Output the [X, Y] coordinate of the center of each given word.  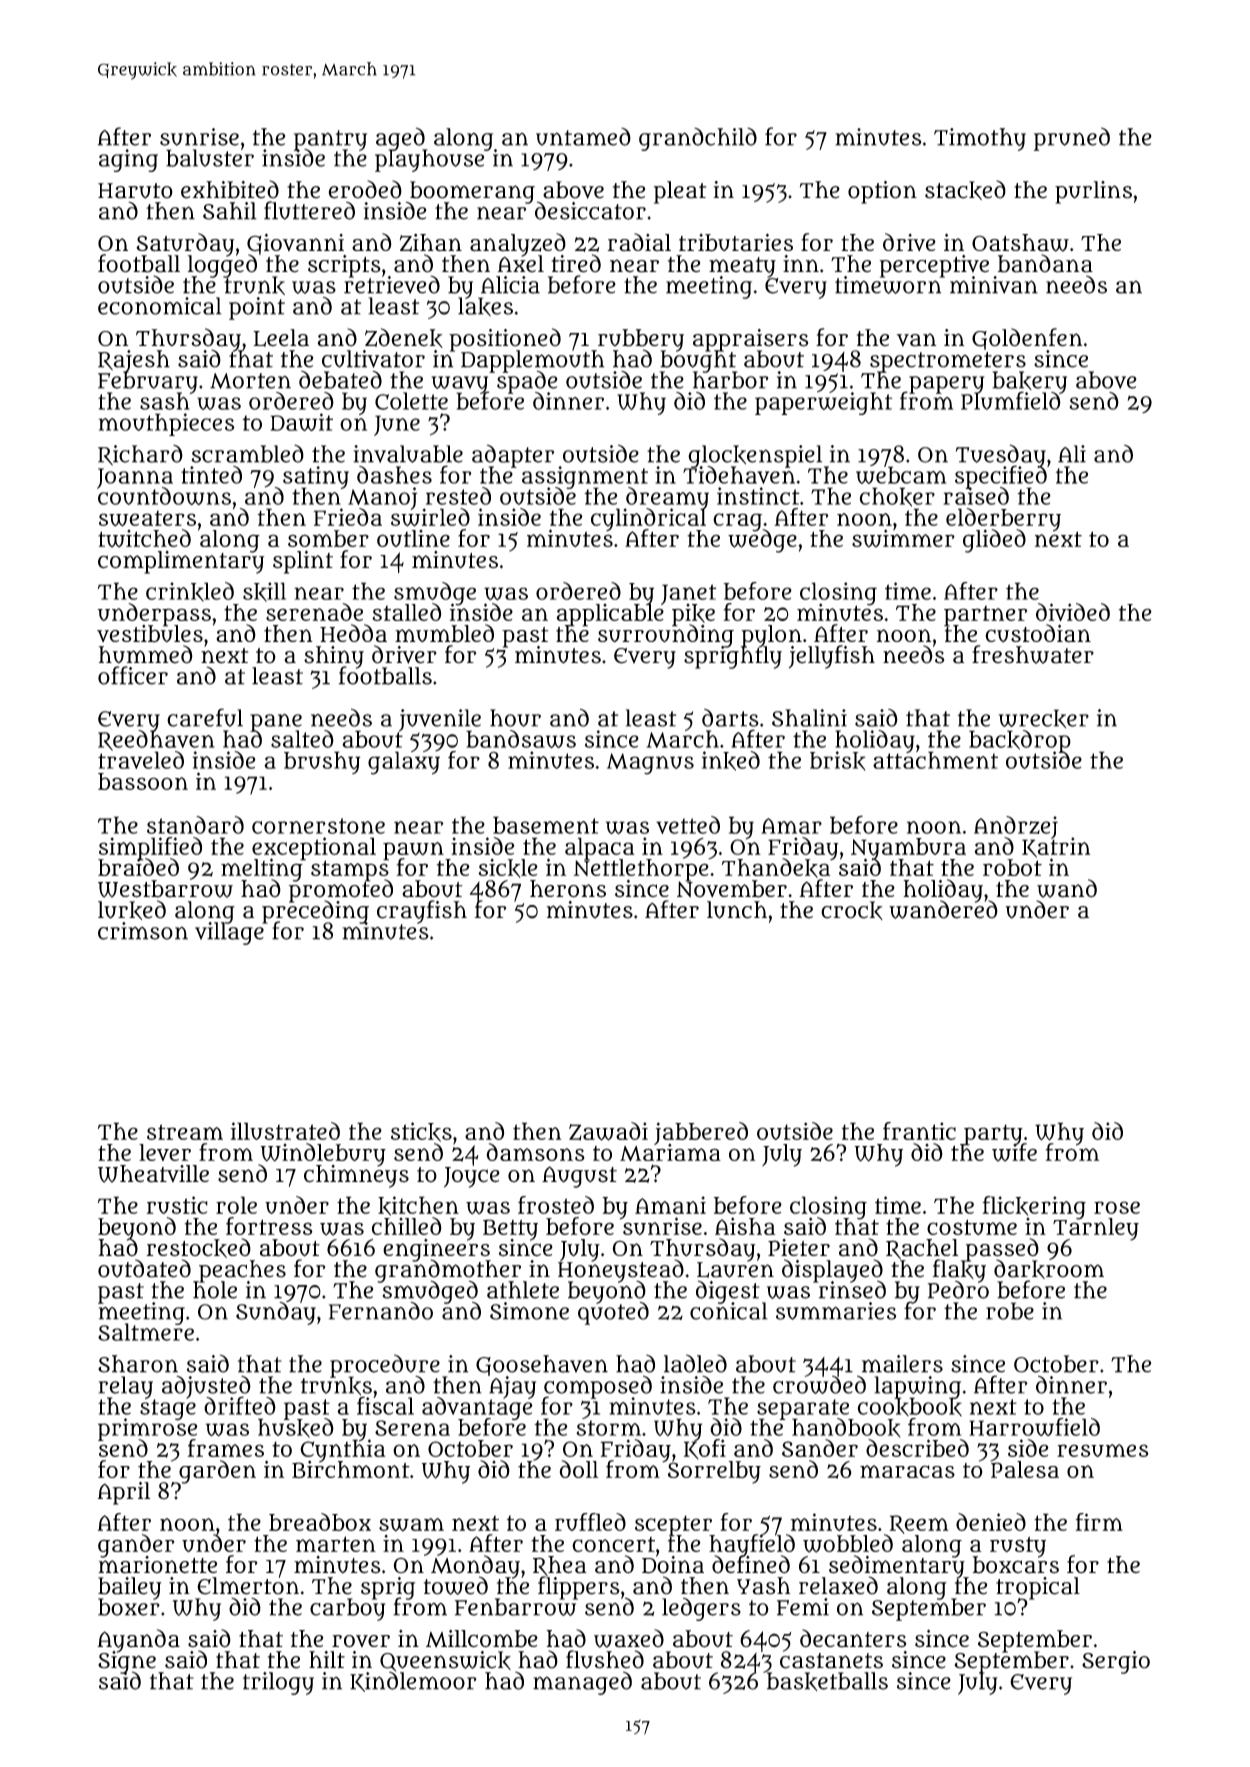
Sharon [138, 1364]
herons [568, 889]
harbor [731, 380]
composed [598, 1386]
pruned [1072, 139]
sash [166, 401]
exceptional [314, 848]
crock [852, 910]
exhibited [230, 189]
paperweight [823, 404]
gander [136, 1545]
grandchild [698, 139]
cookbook [909, 1407]
